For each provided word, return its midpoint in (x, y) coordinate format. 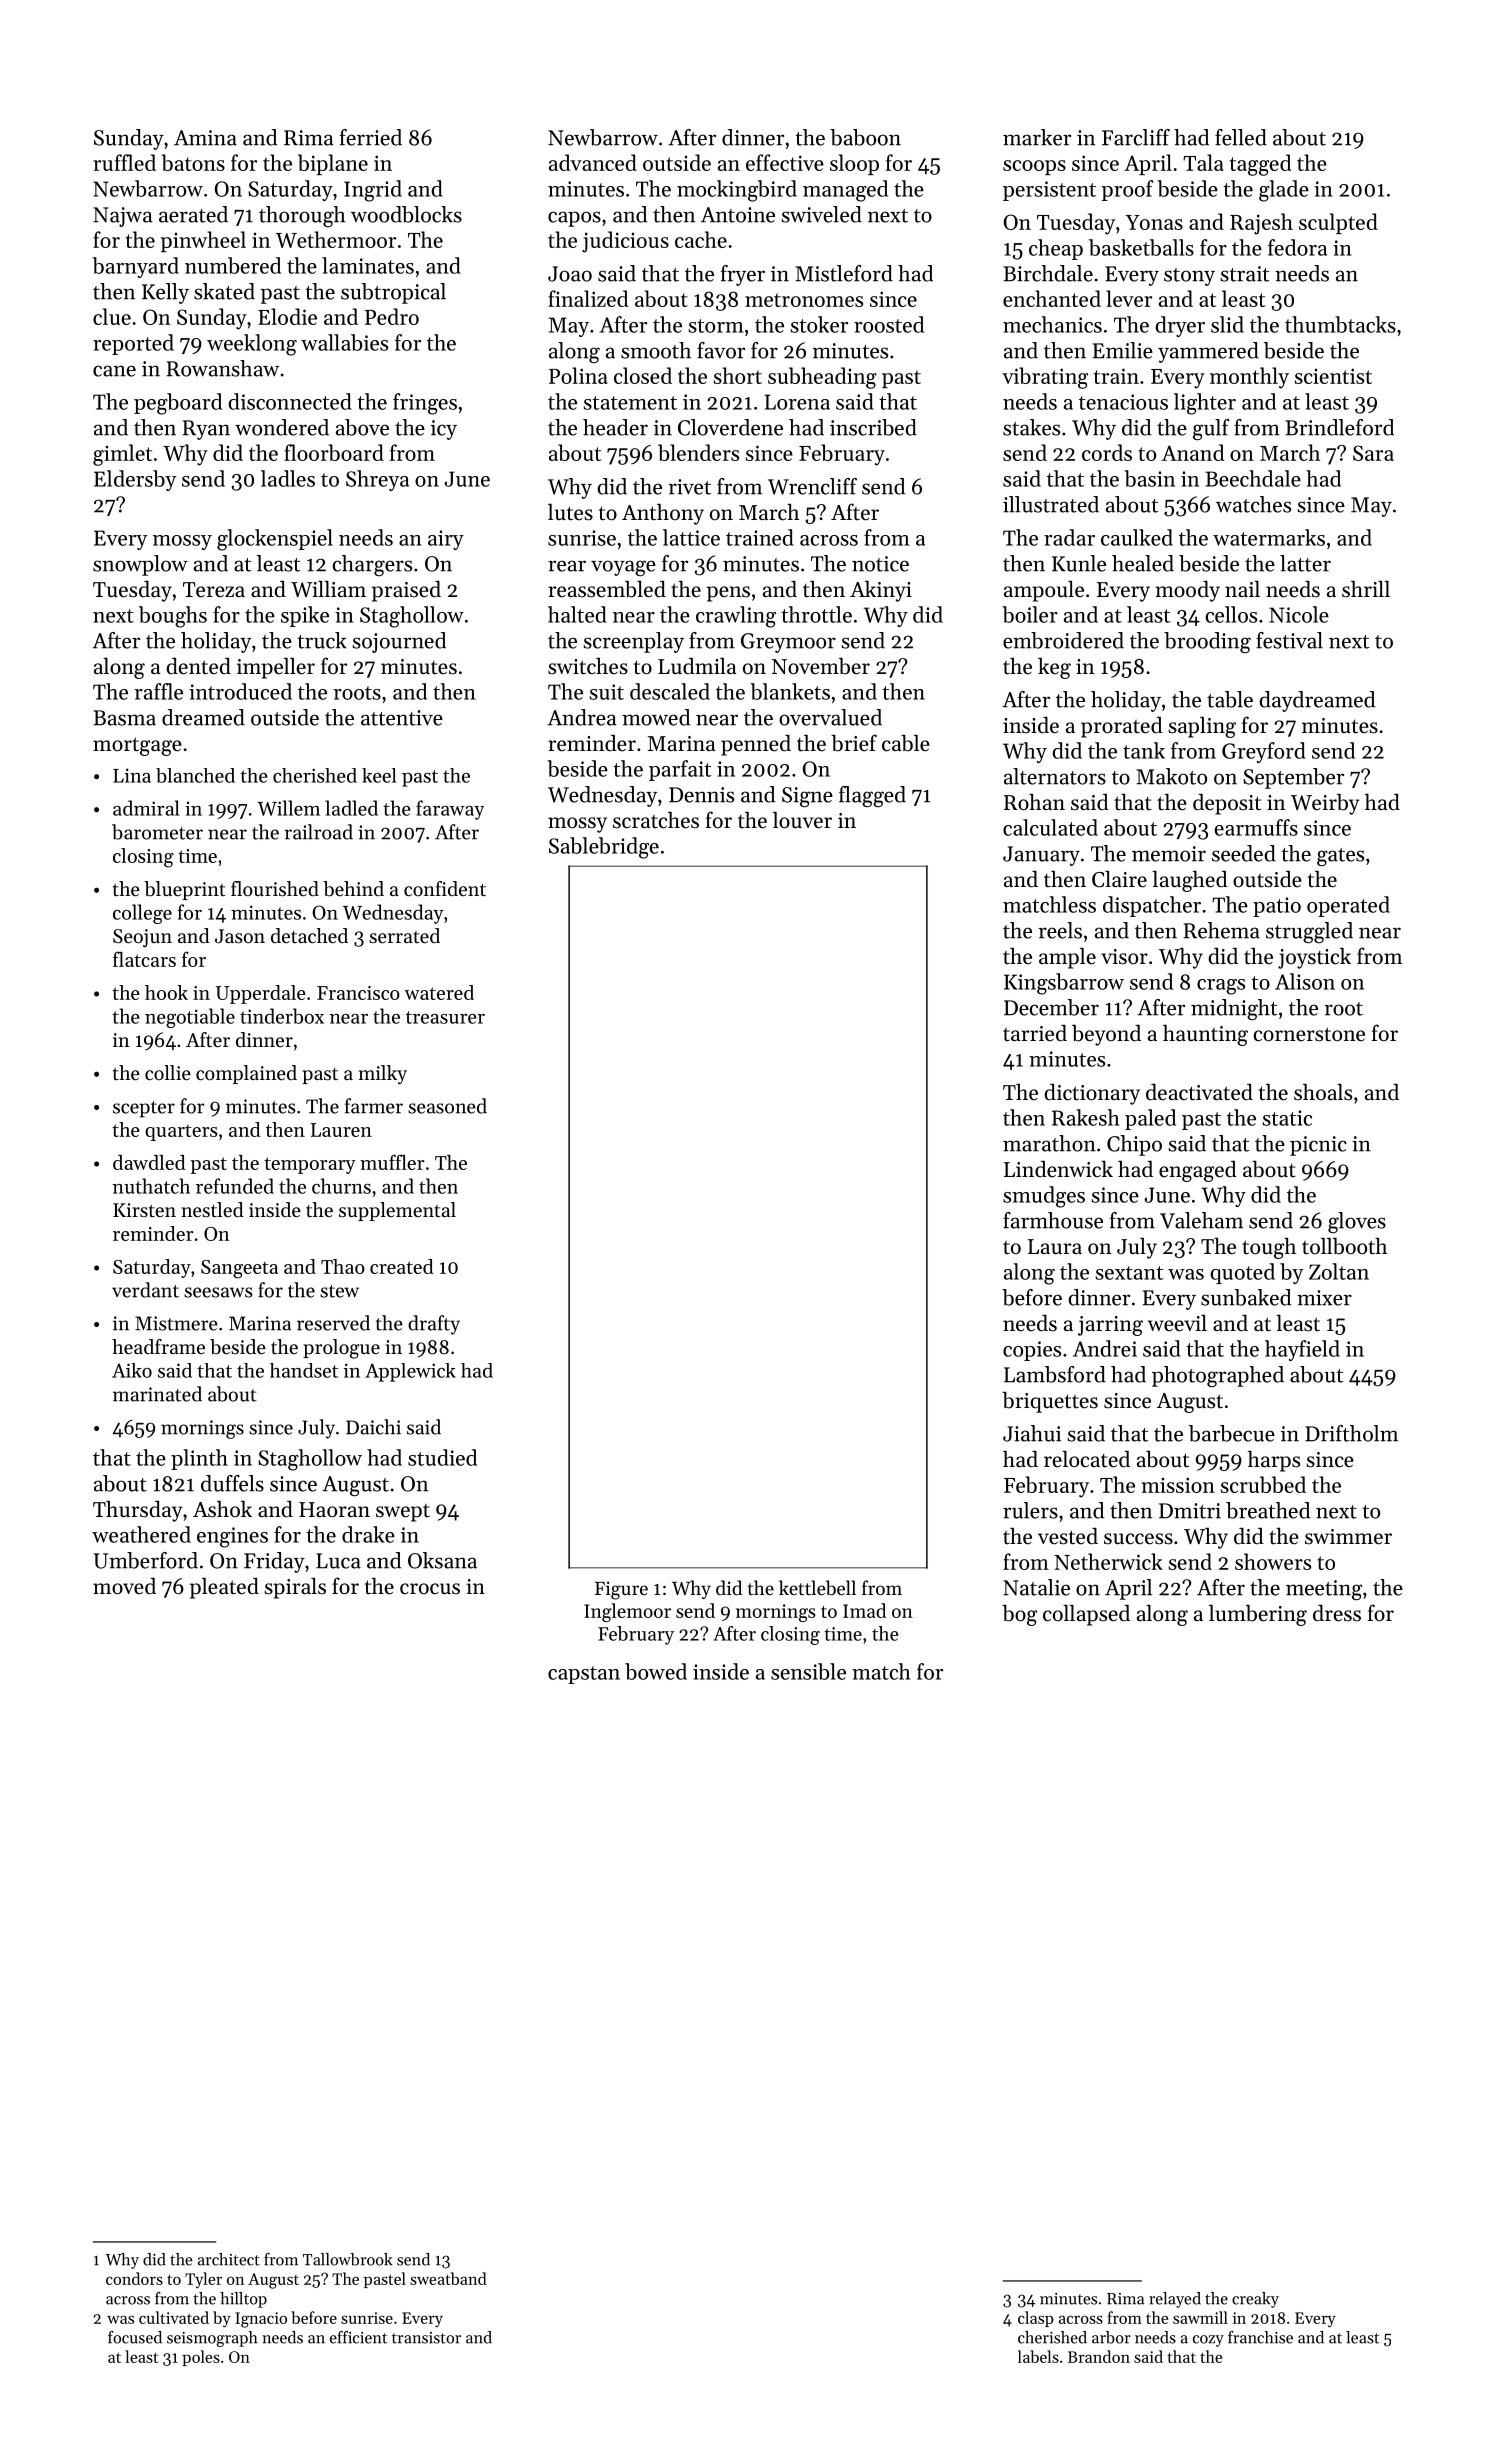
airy (446, 540)
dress (1337, 1613)
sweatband (448, 2278)
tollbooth (1344, 1246)
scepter (144, 1109)
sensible (808, 1671)
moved (124, 1586)
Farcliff (1136, 137)
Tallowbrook (347, 2259)
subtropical (393, 293)
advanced (593, 162)
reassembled (607, 589)
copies (1032, 1351)
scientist (1333, 376)
